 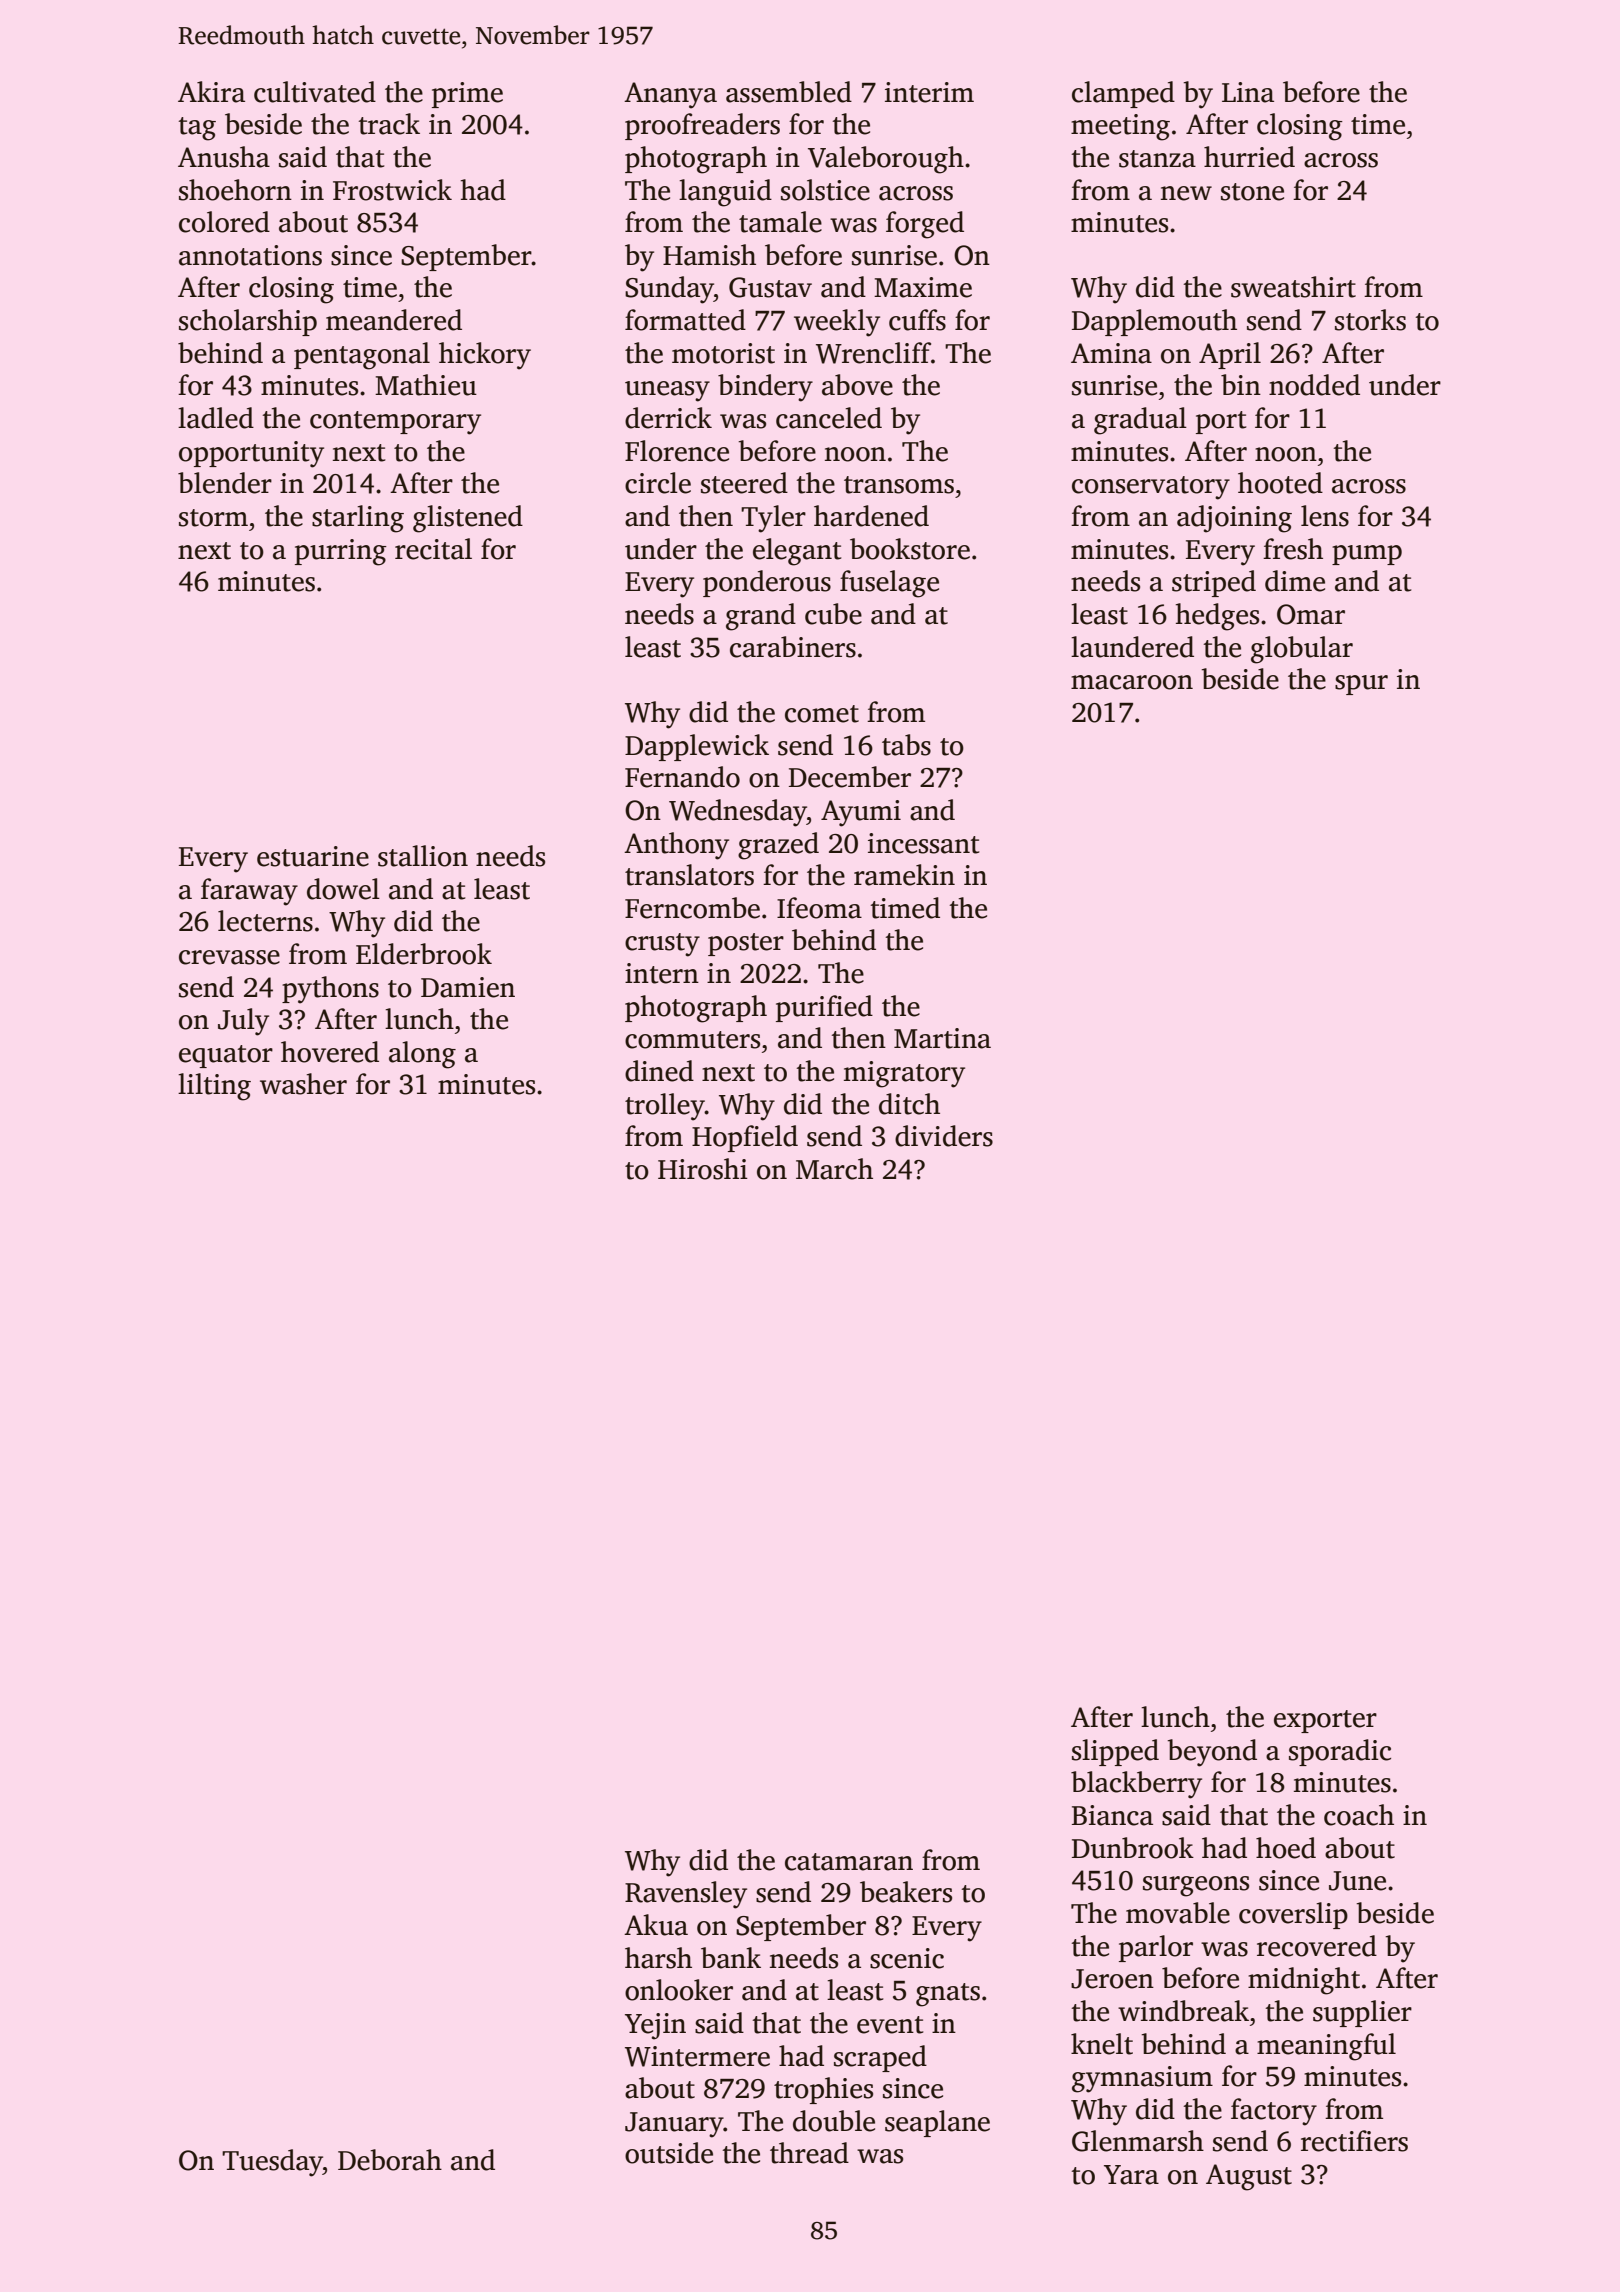 What do you see at coordinates (873, 353) in the screenshot?
I see `Wrencliff` at bounding box center [873, 353].
